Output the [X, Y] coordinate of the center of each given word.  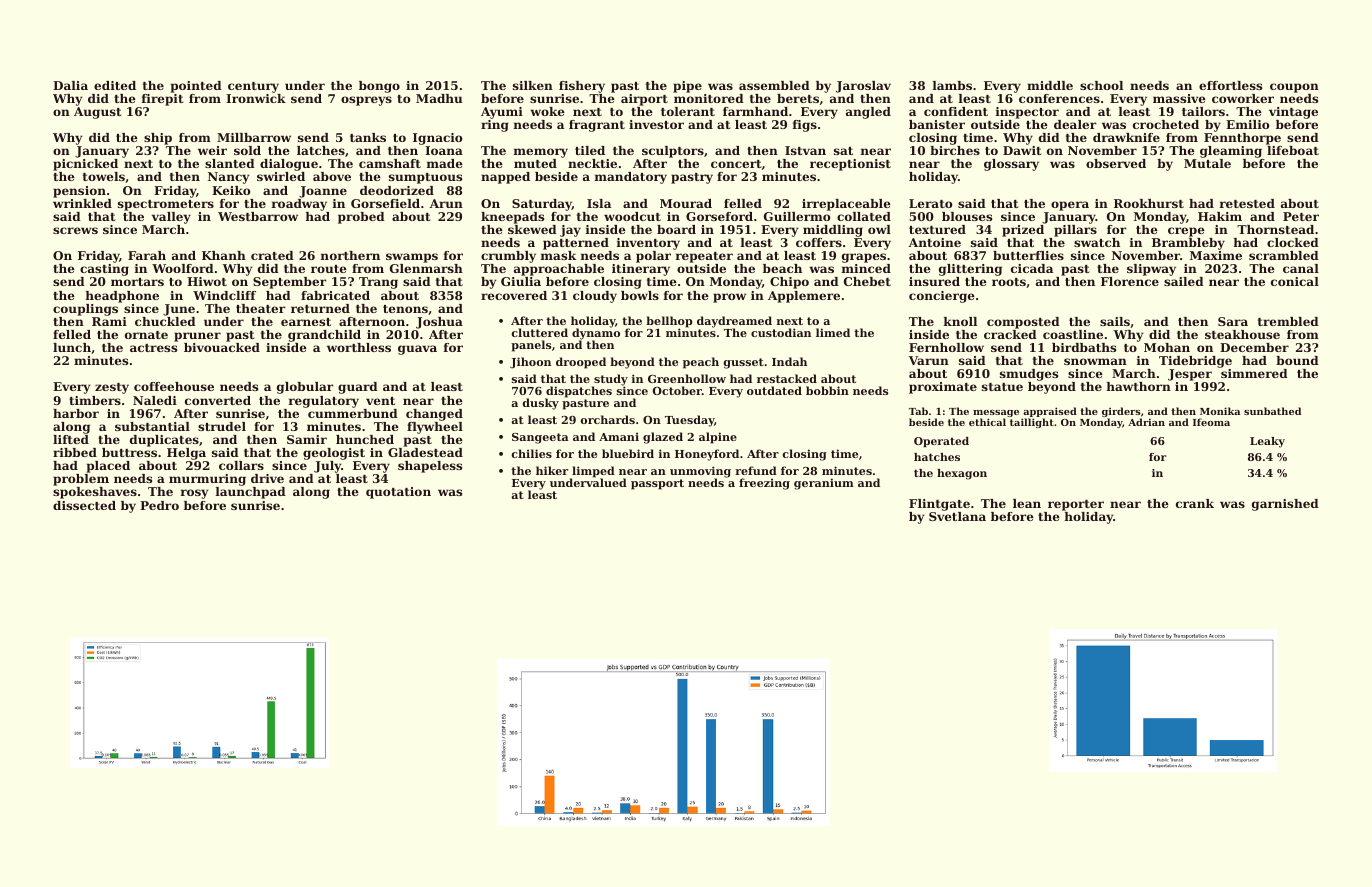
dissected [84, 505]
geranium [824, 484]
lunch [72, 347]
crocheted [1166, 124]
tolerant [688, 111]
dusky [541, 404]
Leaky [1267, 442]
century [253, 87]
